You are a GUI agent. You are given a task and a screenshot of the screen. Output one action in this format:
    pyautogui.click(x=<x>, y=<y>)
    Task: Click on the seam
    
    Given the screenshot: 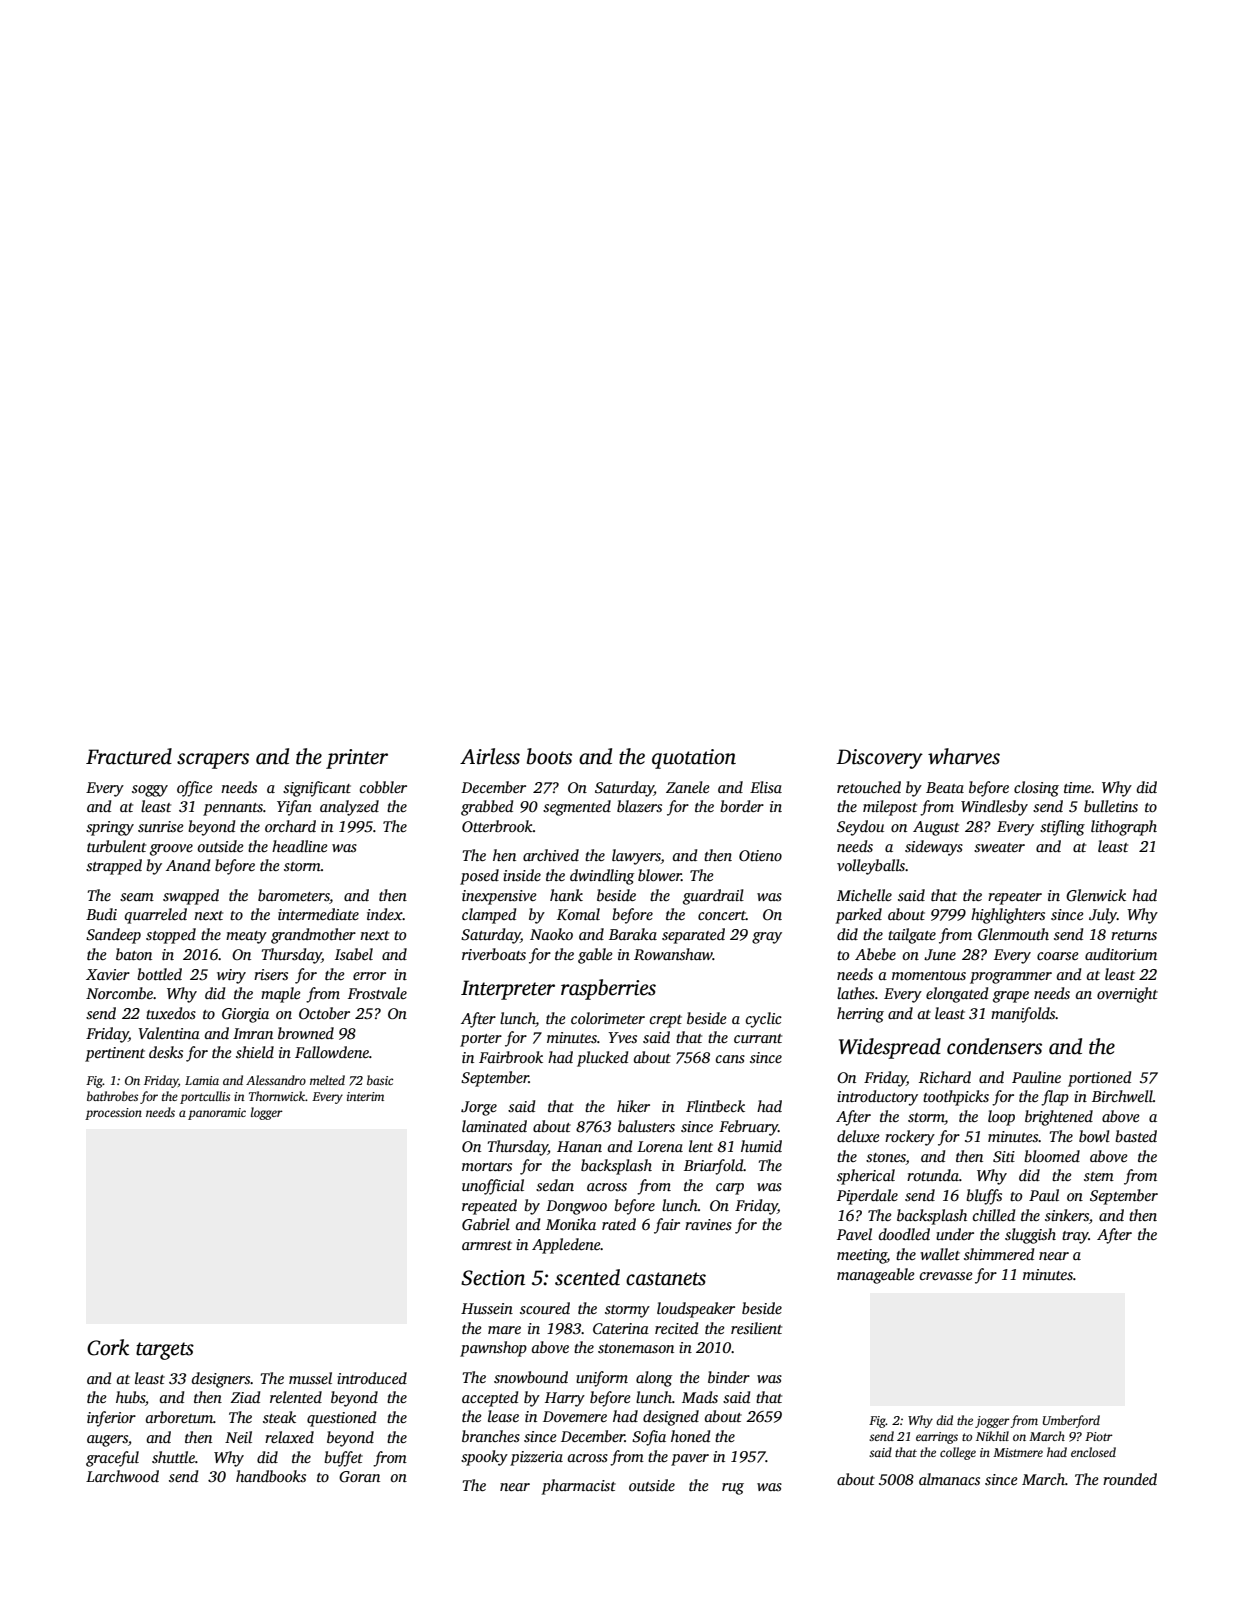 What is the action you would take?
    pyautogui.click(x=137, y=897)
